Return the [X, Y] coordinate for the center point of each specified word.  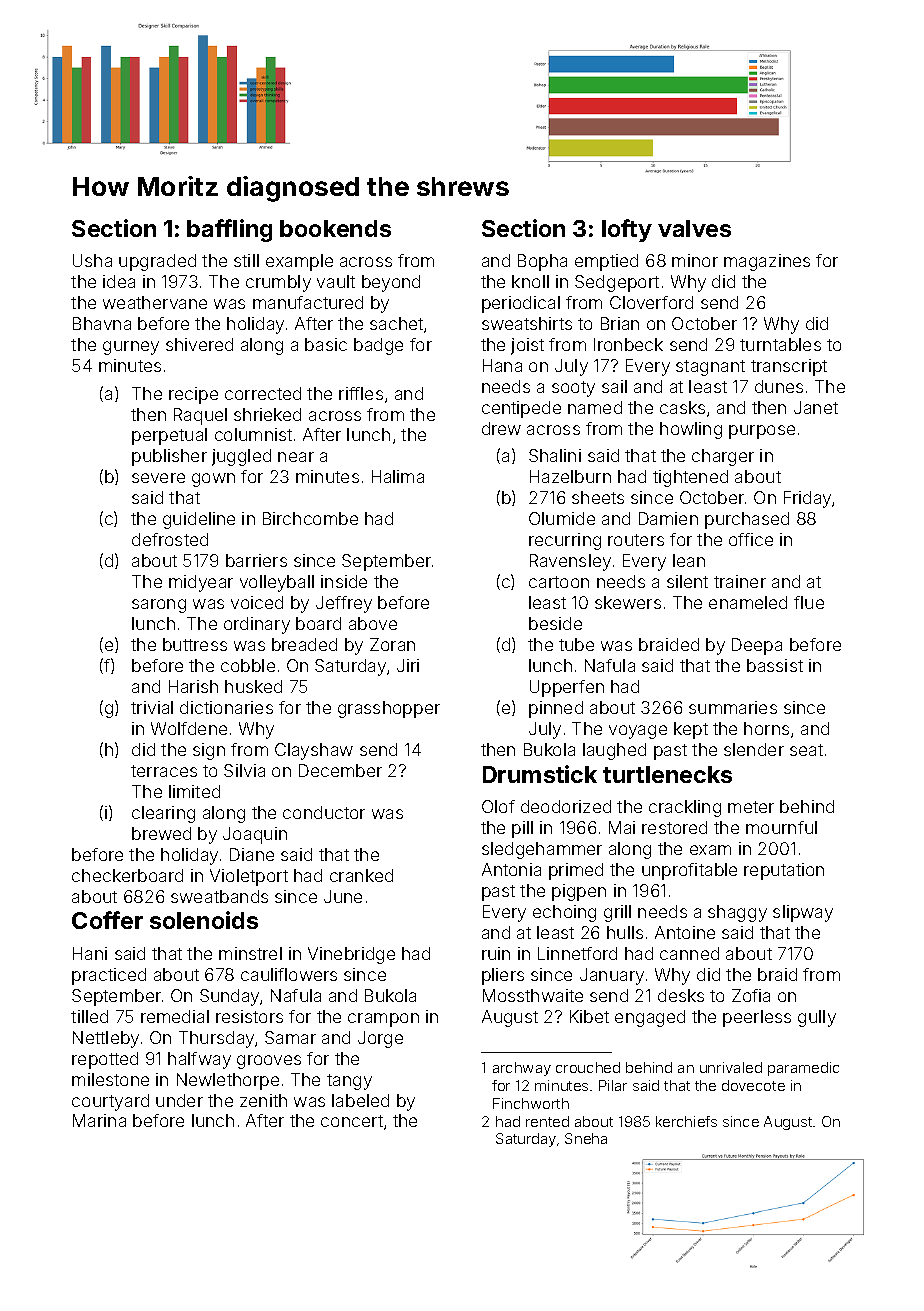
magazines [767, 262]
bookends [335, 228]
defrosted [170, 539]
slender [754, 749]
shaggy [737, 913]
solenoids [204, 920]
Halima [398, 476]
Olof [498, 806]
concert [352, 1121]
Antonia [511, 869]
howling [691, 430]
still [246, 260]
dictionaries [226, 707]
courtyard [110, 1102]
